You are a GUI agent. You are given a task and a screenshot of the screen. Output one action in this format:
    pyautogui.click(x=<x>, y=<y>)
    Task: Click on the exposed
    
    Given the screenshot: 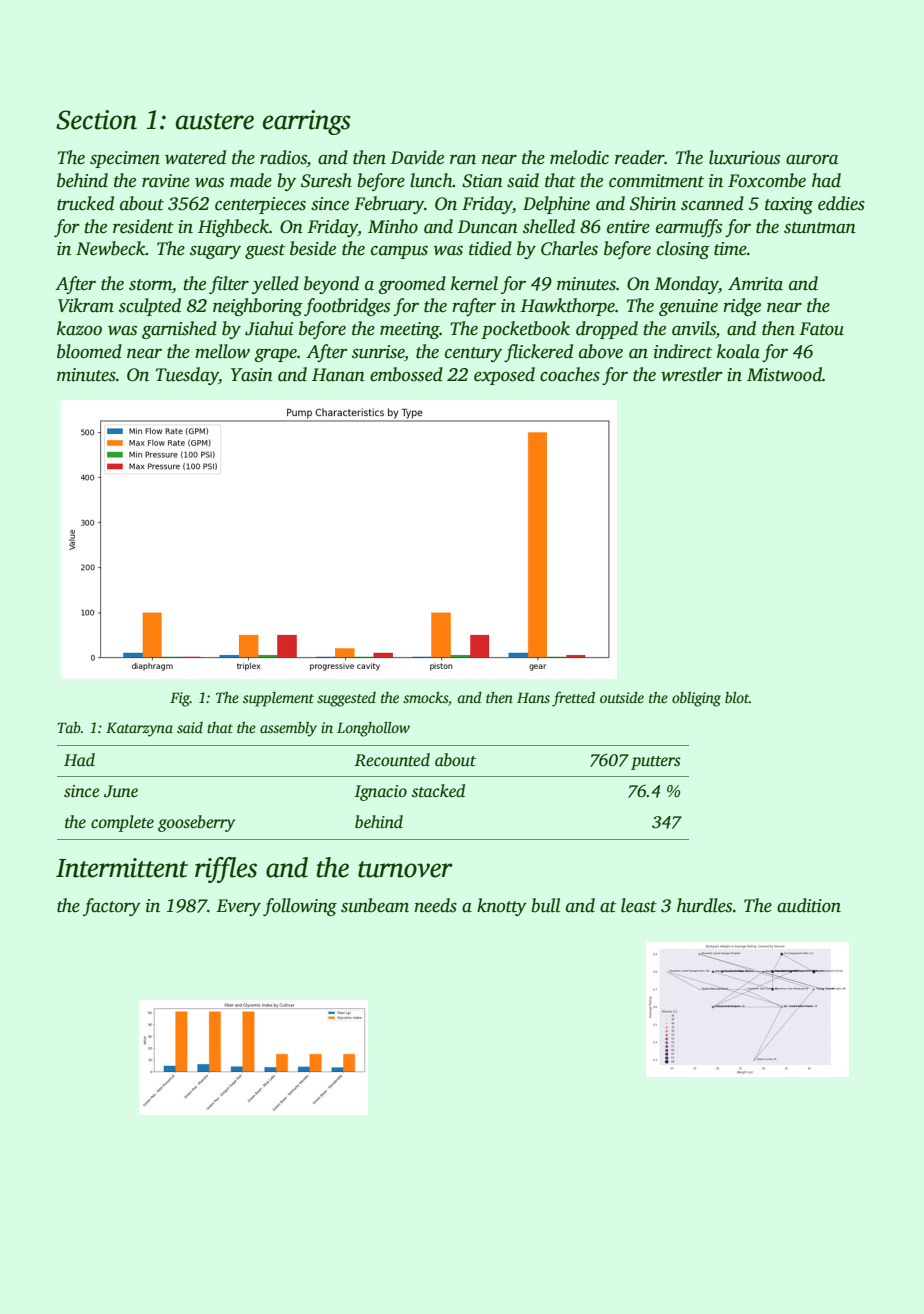 What is the action you would take?
    pyautogui.click(x=504, y=376)
